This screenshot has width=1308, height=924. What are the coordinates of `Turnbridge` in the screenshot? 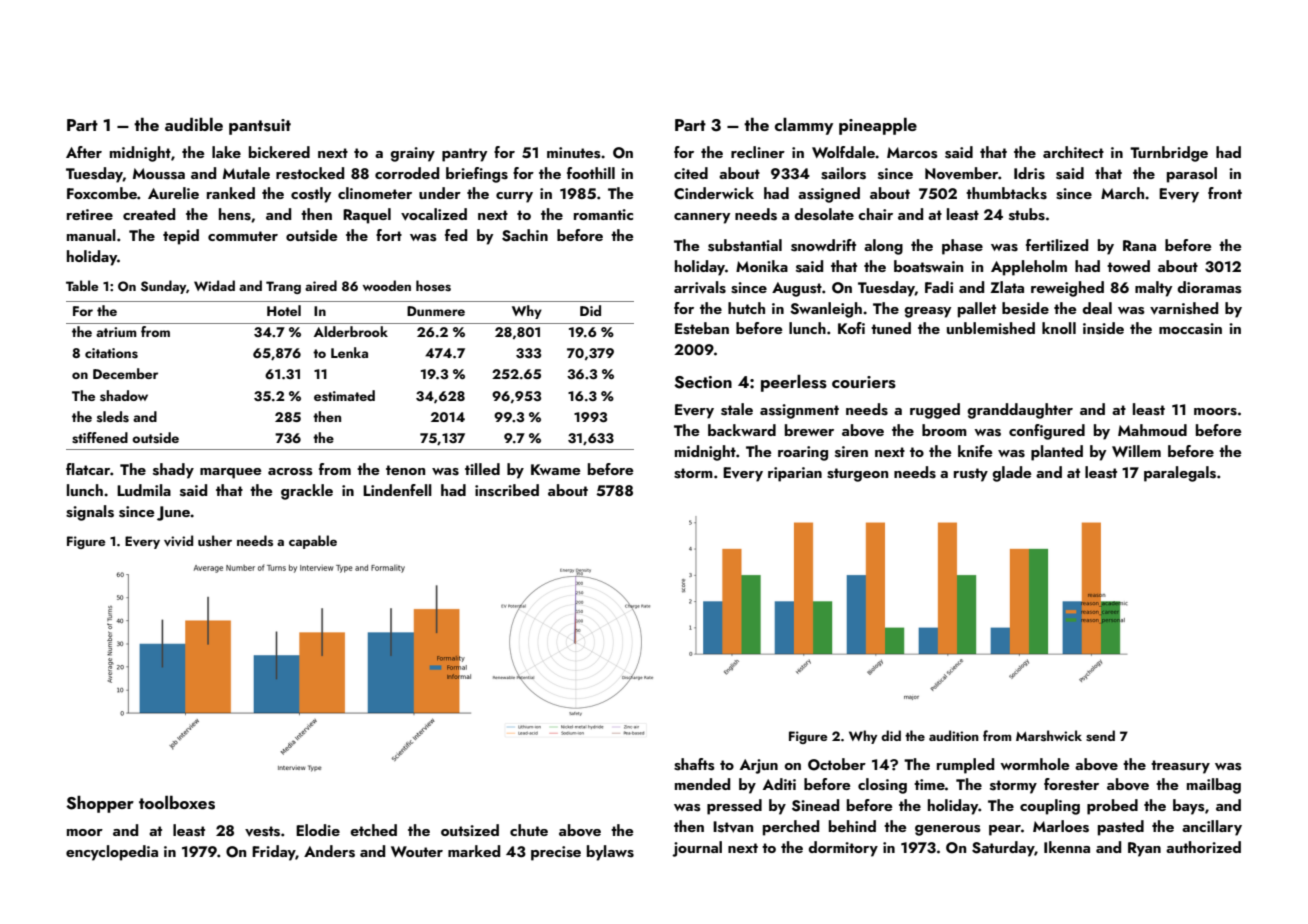 It's located at (1169, 154).
